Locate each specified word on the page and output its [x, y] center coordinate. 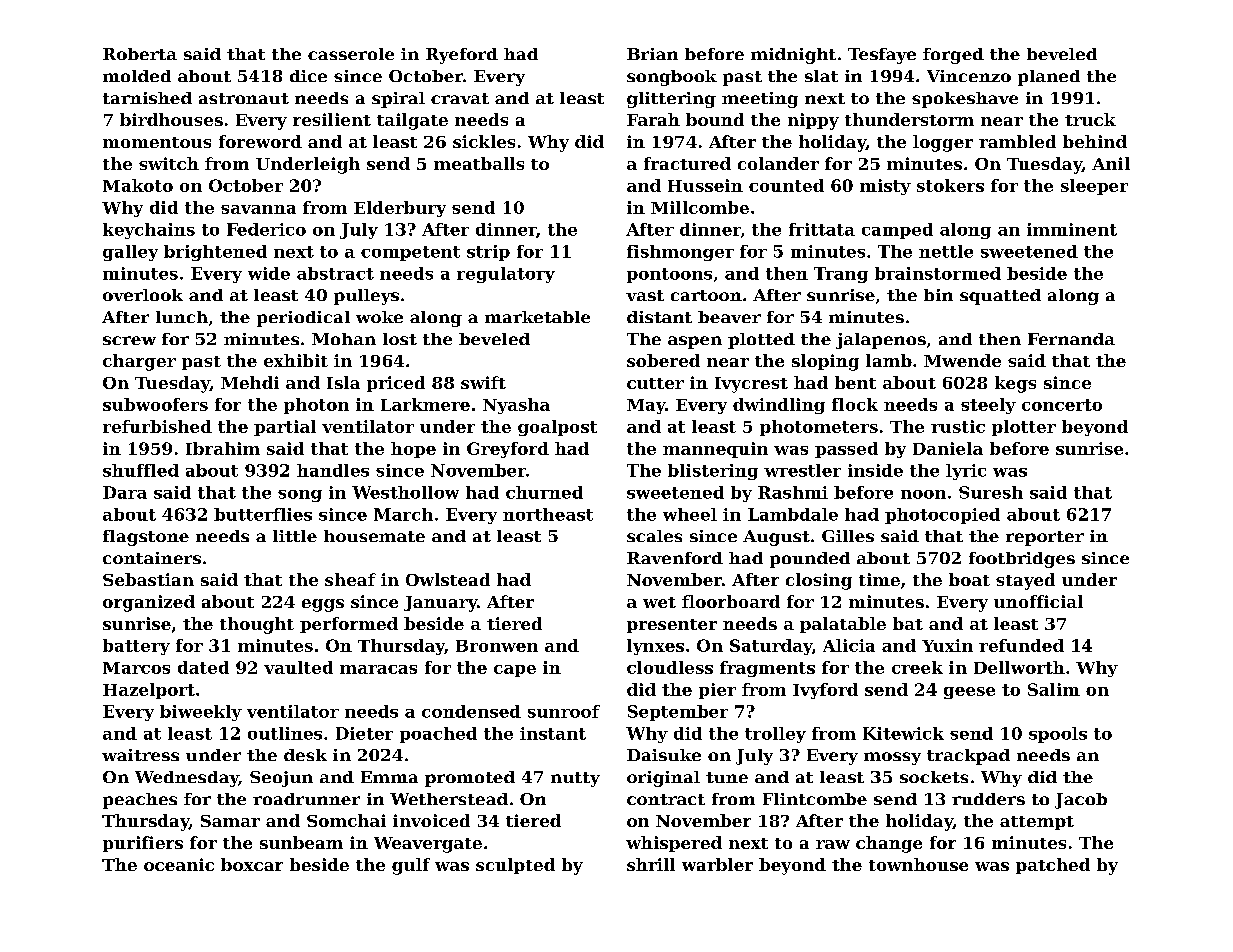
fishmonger [680, 253]
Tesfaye [882, 56]
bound [715, 119]
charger [139, 362]
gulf [411, 866]
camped [897, 231]
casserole [351, 54]
